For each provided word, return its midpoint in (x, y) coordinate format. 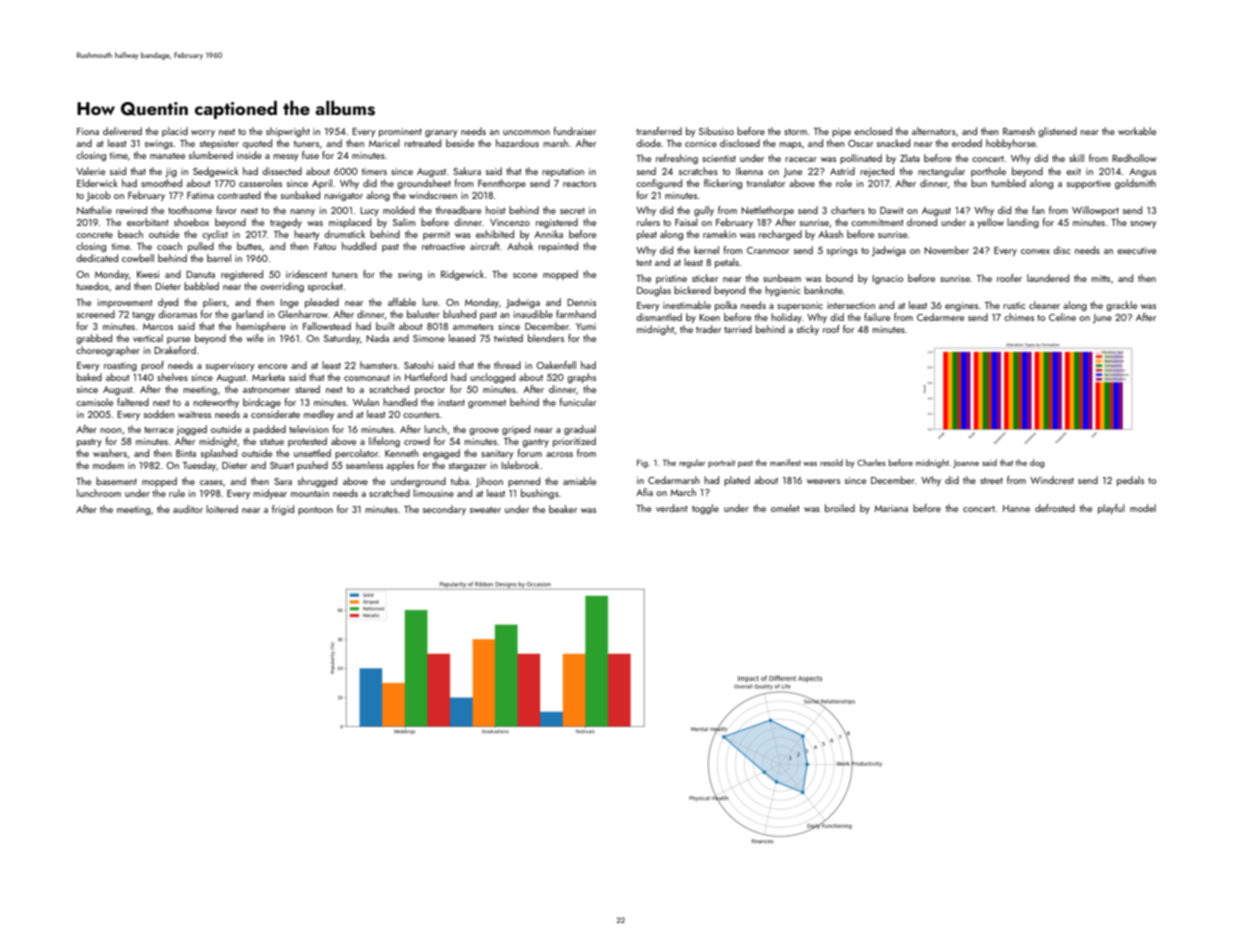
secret (572, 210)
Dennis (581, 302)
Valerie (90, 171)
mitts (1100, 278)
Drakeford (175, 350)
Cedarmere (940, 317)
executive (1136, 250)
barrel (219, 258)
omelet (785, 508)
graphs (581, 378)
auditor (188, 509)
